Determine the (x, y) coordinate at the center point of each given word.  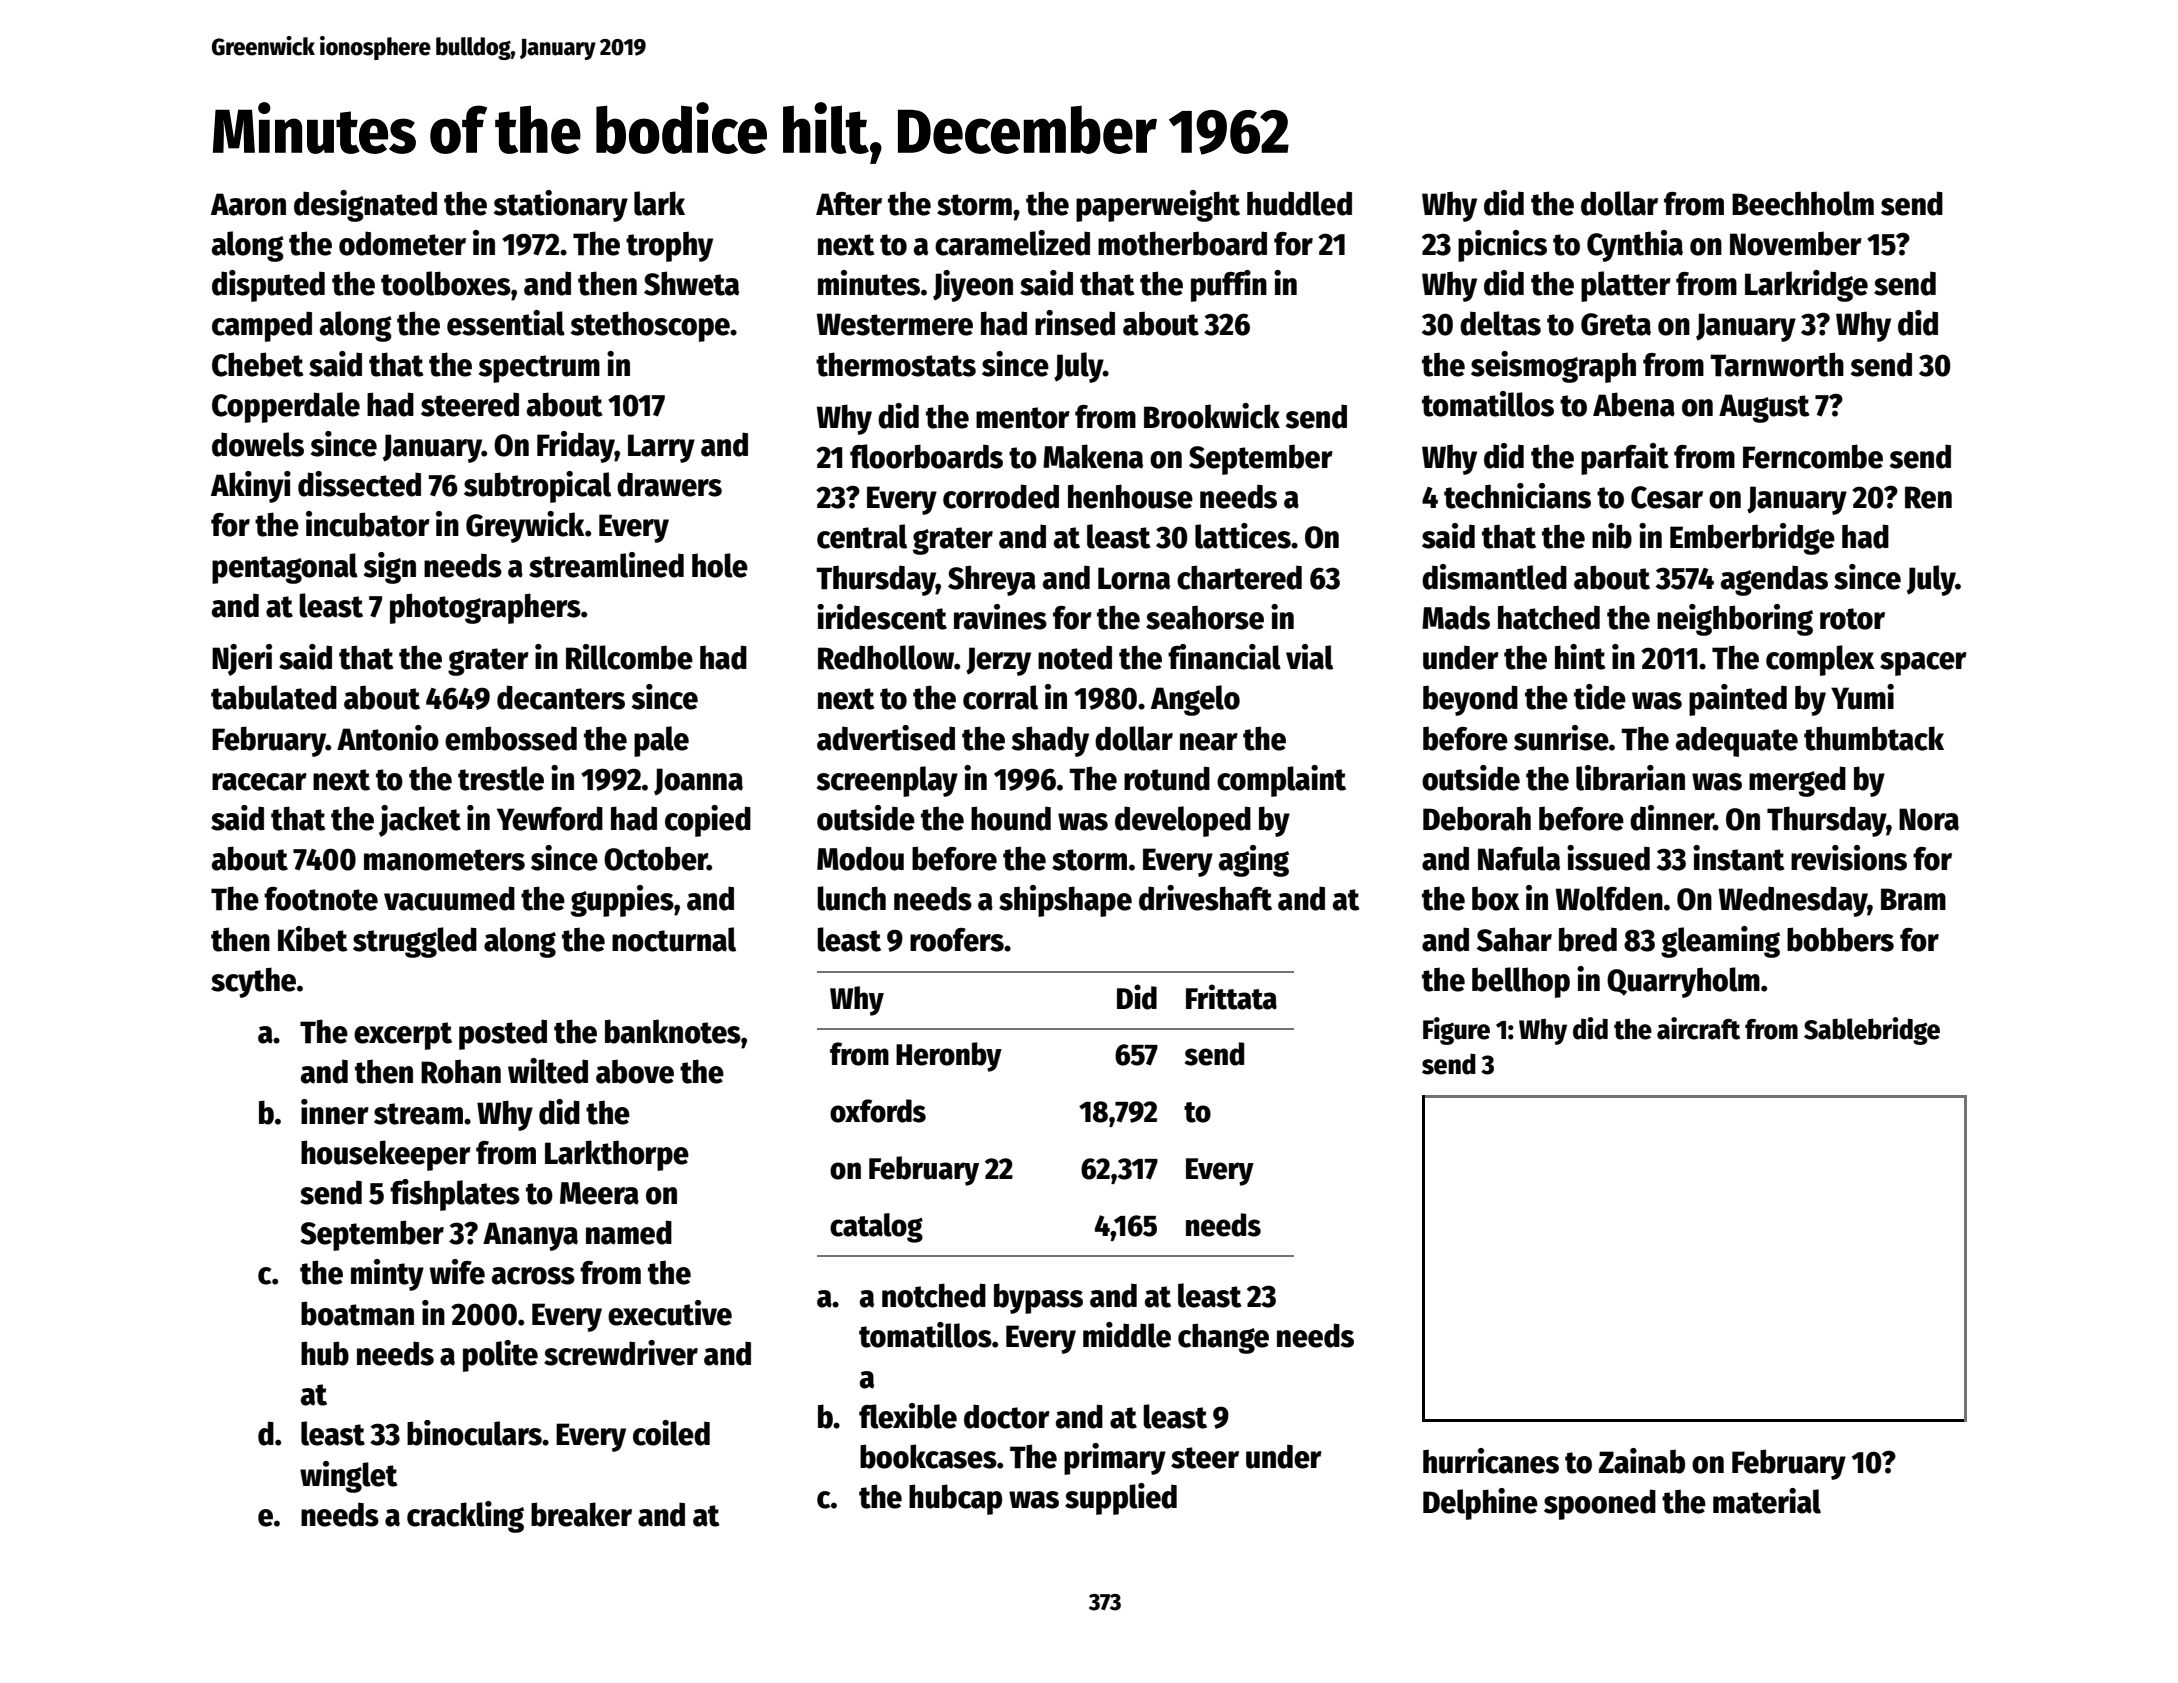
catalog (876, 1228)
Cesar (1667, 497)
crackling (465, 1517)
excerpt (403, 1036)
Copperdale (286, 407)
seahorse (1205, 617)
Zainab (1642, 1461)
